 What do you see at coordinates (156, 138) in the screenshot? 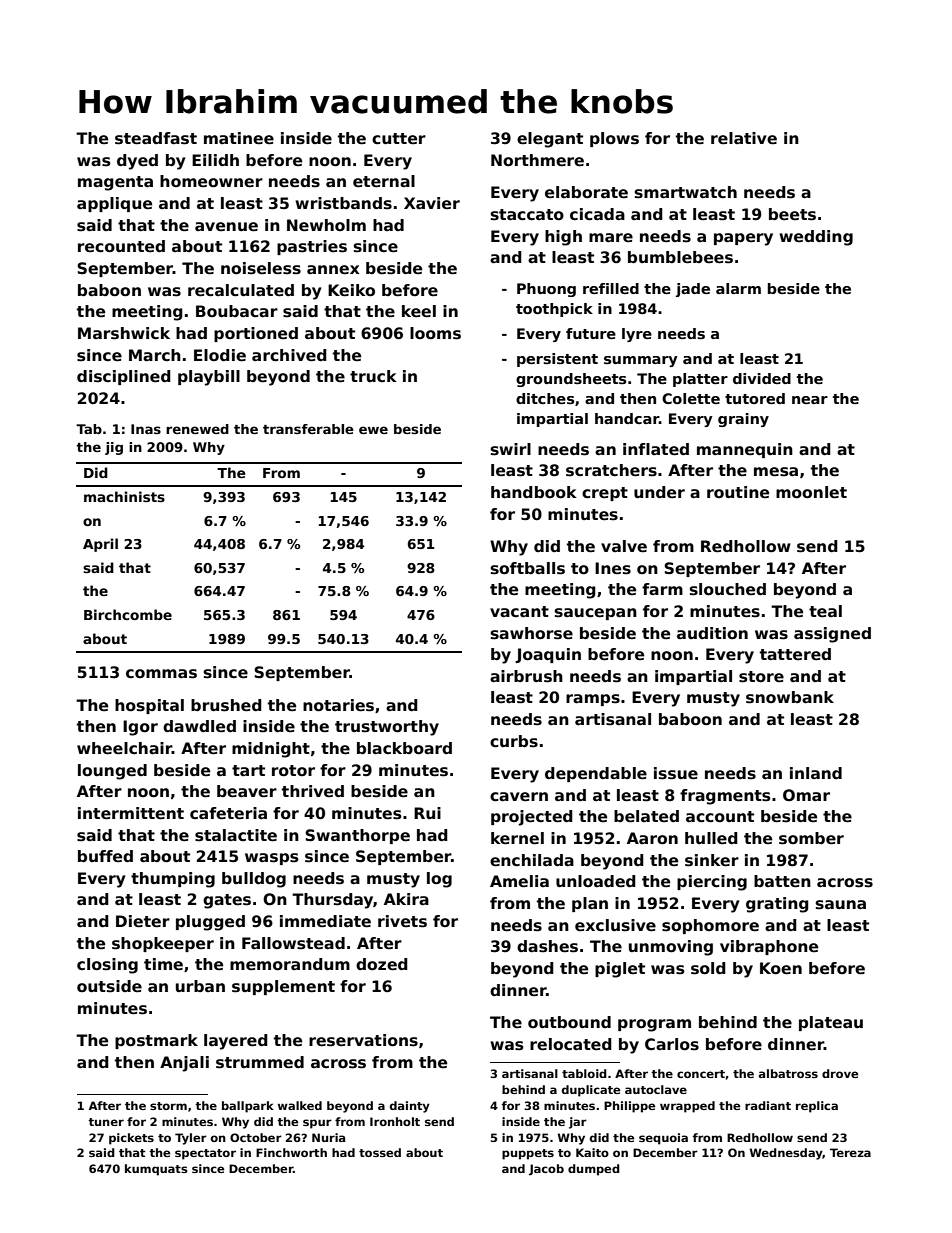
I see `steadfast` at bounding box center [156, 138].
